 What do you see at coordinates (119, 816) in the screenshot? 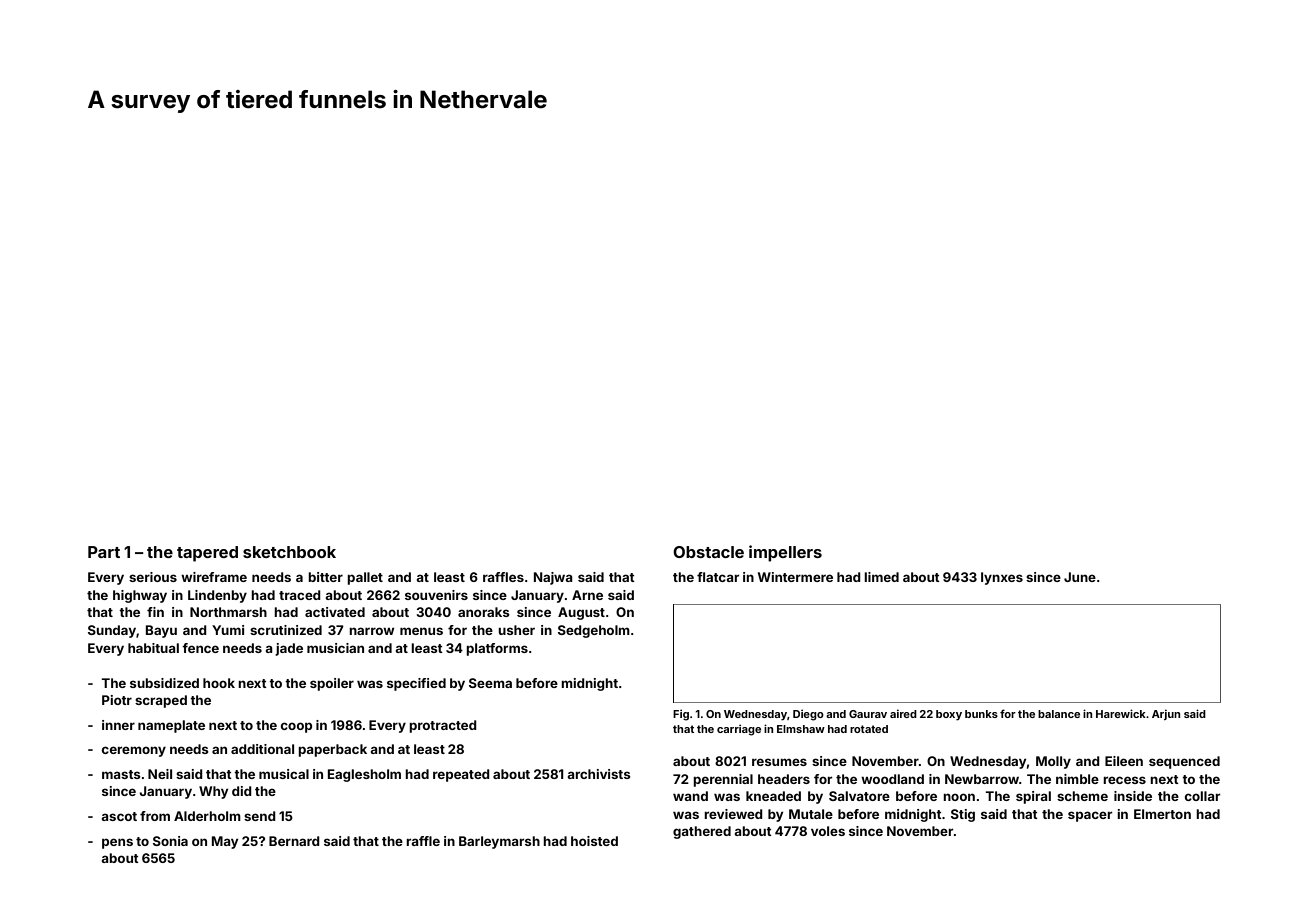
I see `ascot` at bounding box center [119, 816].
